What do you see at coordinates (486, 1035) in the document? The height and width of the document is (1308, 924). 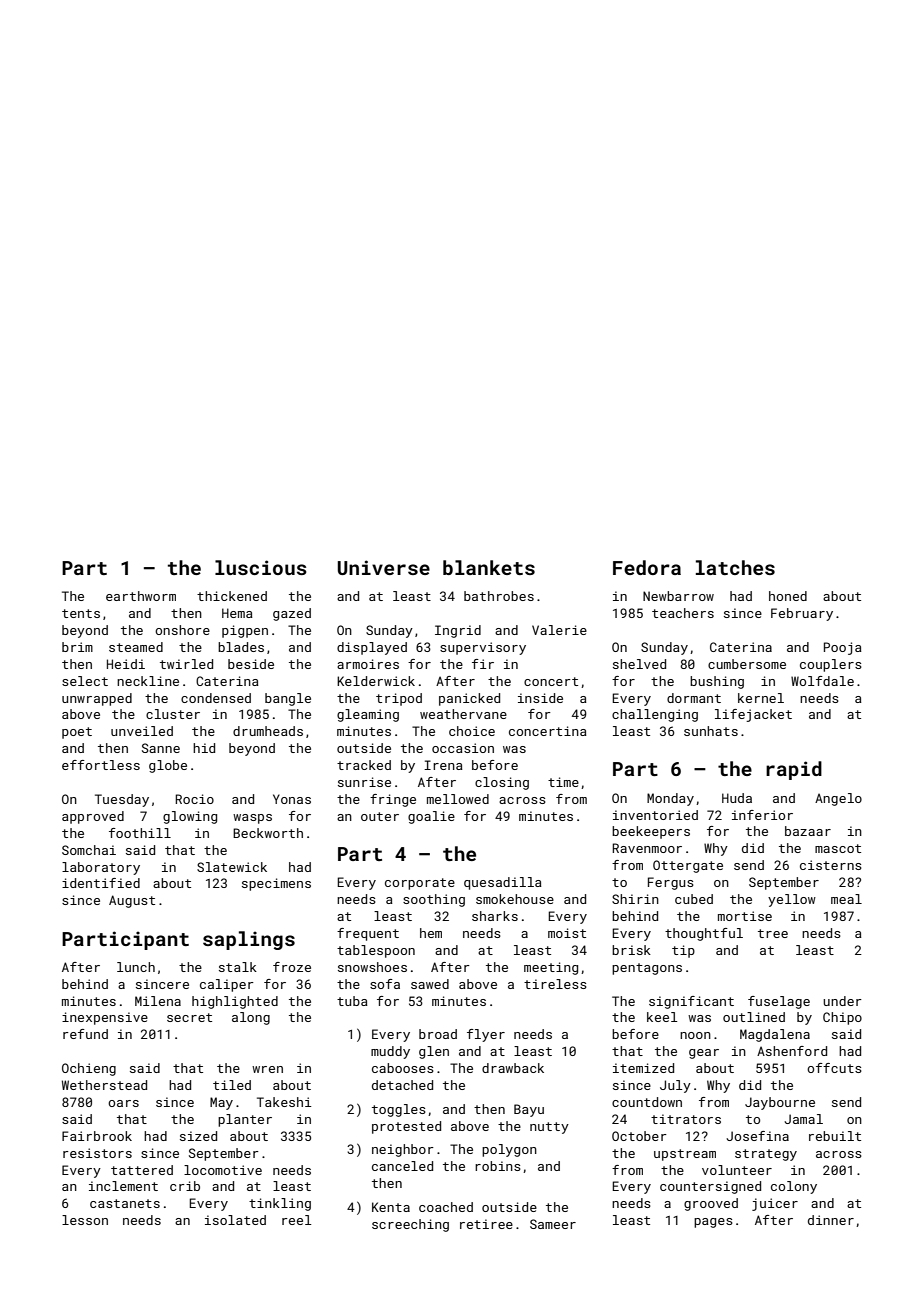 I see `flyer` at bounding box center [486, 1035].
